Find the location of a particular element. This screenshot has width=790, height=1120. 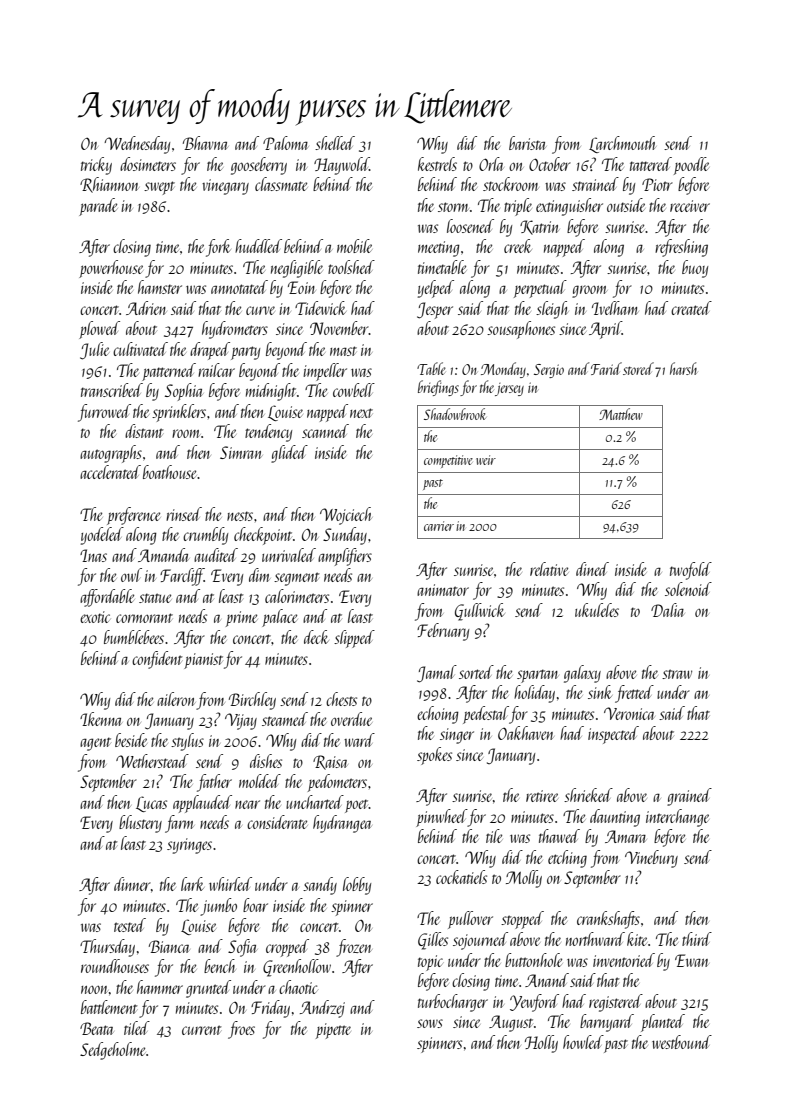

Sedgeholme is located at coordinates (112, 1051).
